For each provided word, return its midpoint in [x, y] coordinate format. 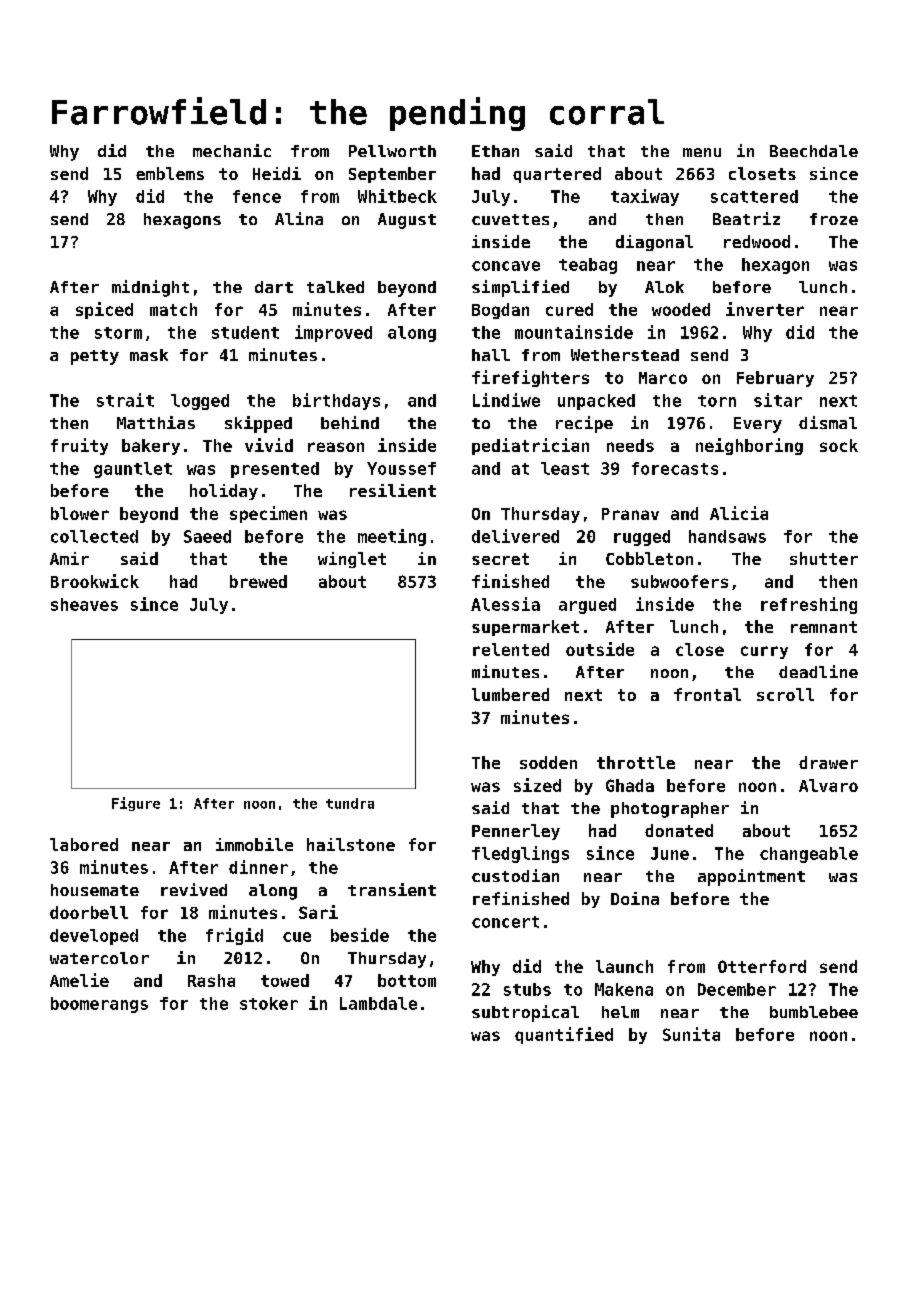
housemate [95, 890]
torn [717, 401]
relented [511, 649]
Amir [69, 558]
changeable [809, 855]
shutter [824, 558]
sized [537, 785]
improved [333, 333]
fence [257, 196]
